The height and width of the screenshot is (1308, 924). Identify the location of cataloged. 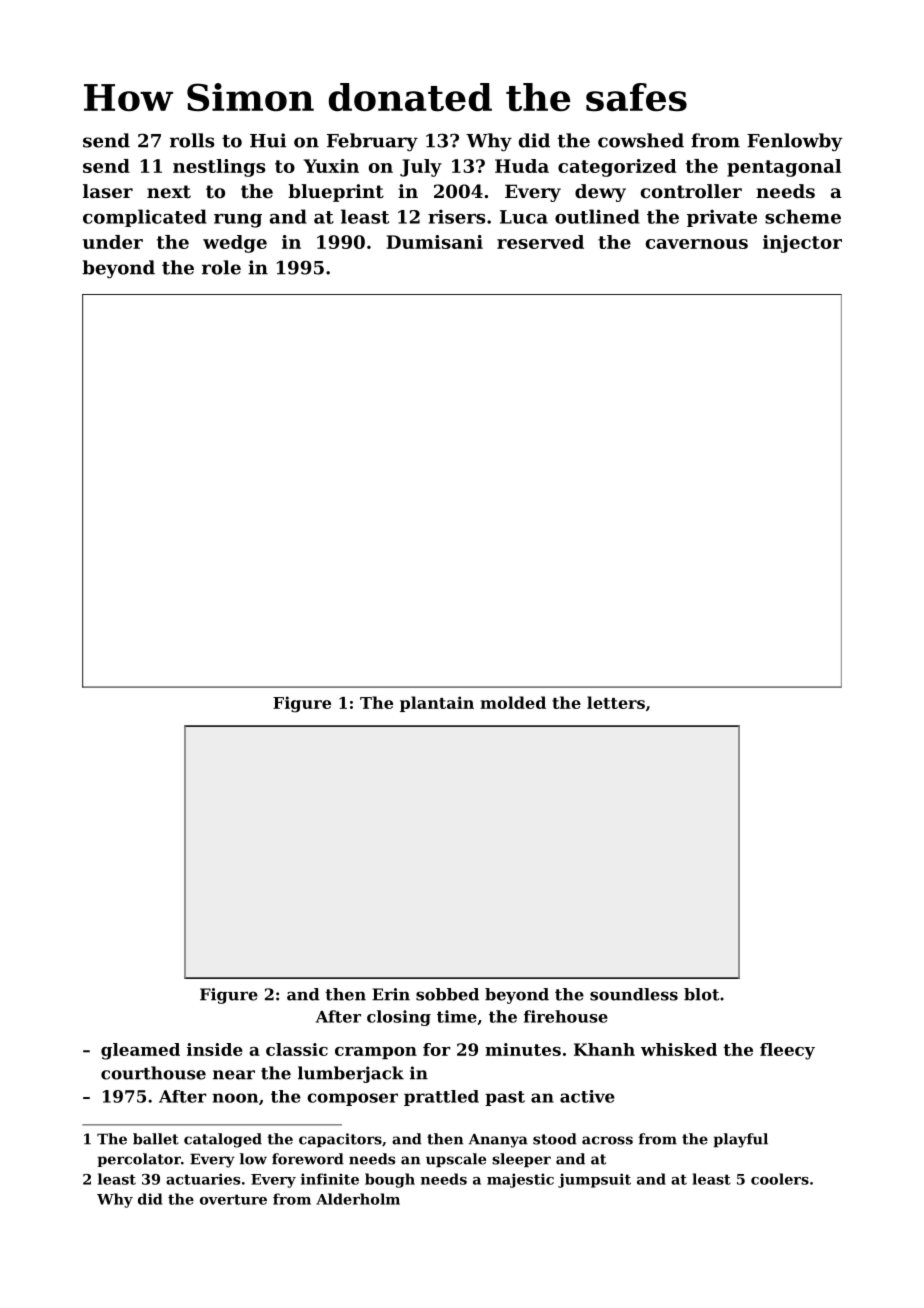
(223, 1140).
